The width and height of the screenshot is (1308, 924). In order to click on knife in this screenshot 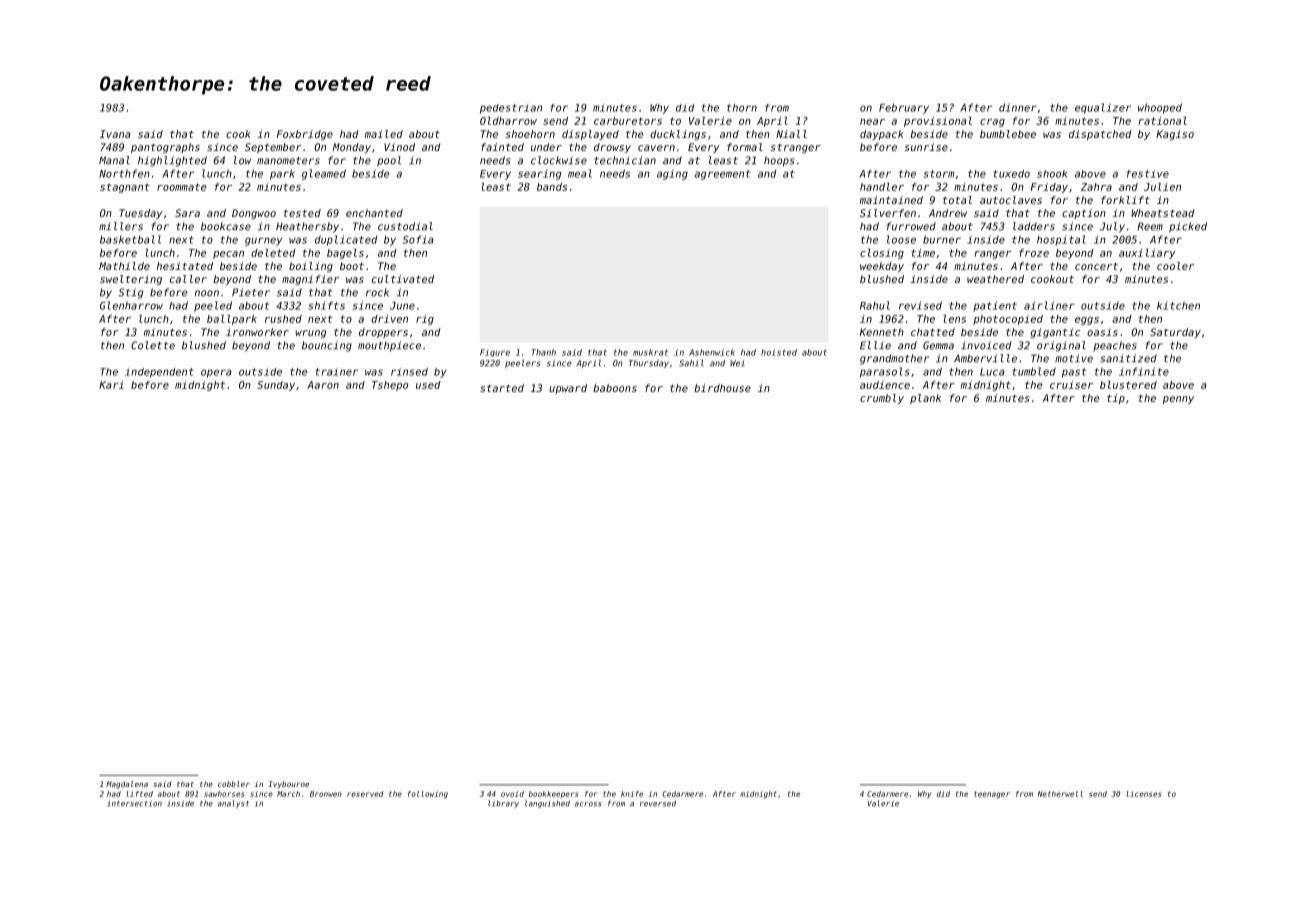, I will do `click(632, 794)`.
